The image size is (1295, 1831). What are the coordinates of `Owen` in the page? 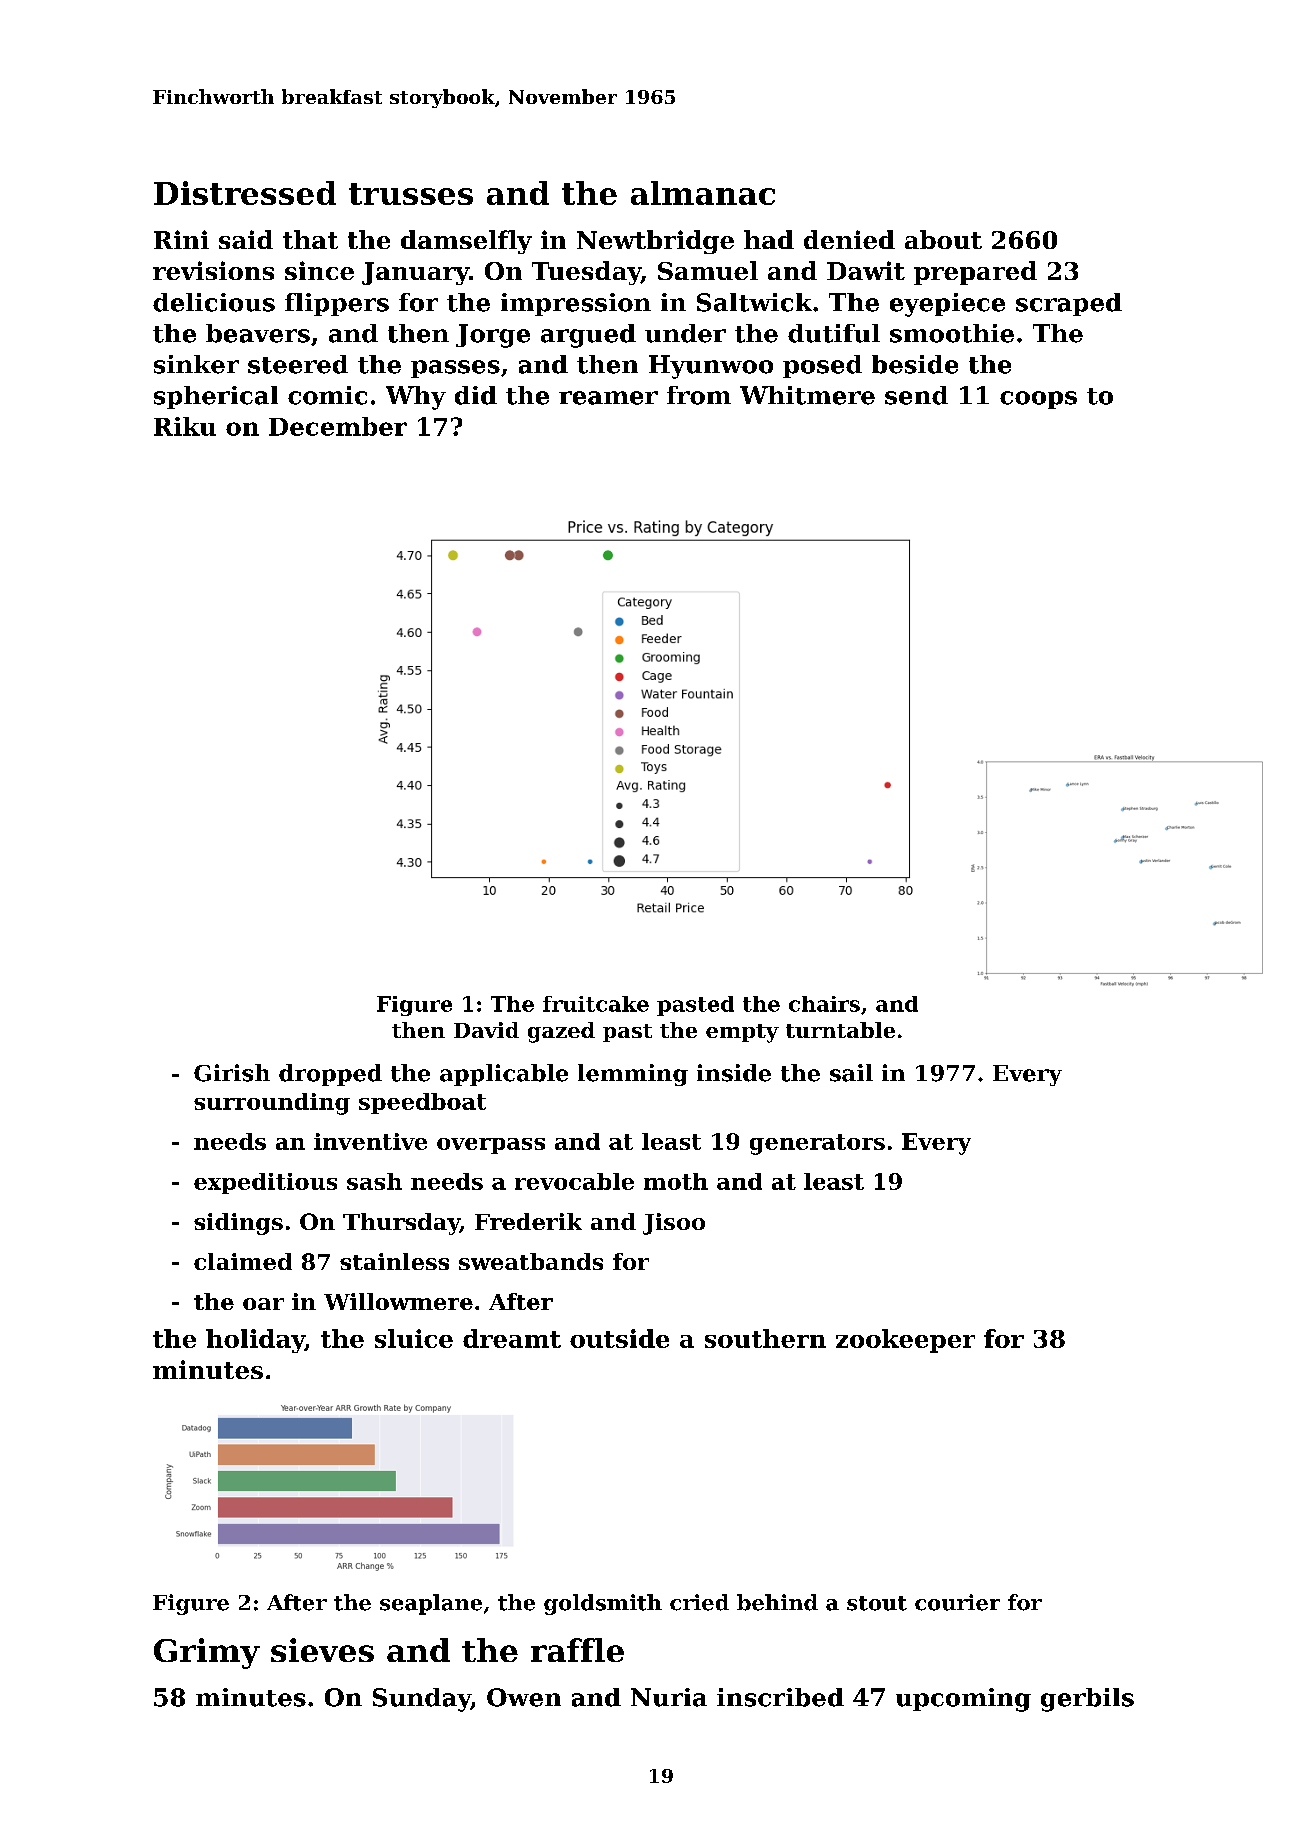 It's located at (524, 1697).
